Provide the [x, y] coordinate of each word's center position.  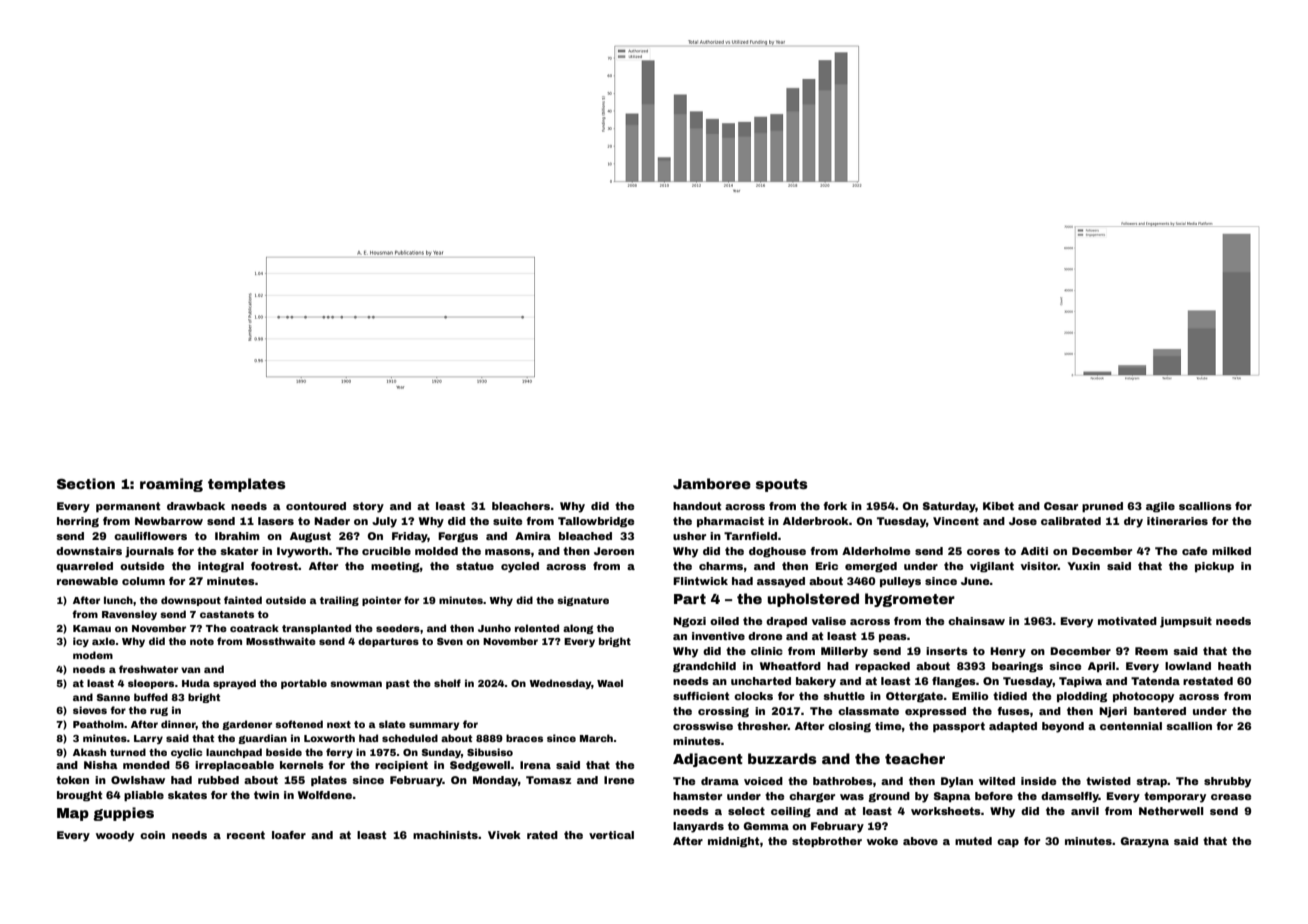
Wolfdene [325, 795]
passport [959, 727]
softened [299, 724]
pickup [1214, 567]
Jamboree [712, 483]
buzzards [782, 758]
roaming [171, 485]
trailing [339, 601]
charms [721, 566]
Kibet [998, 506]
